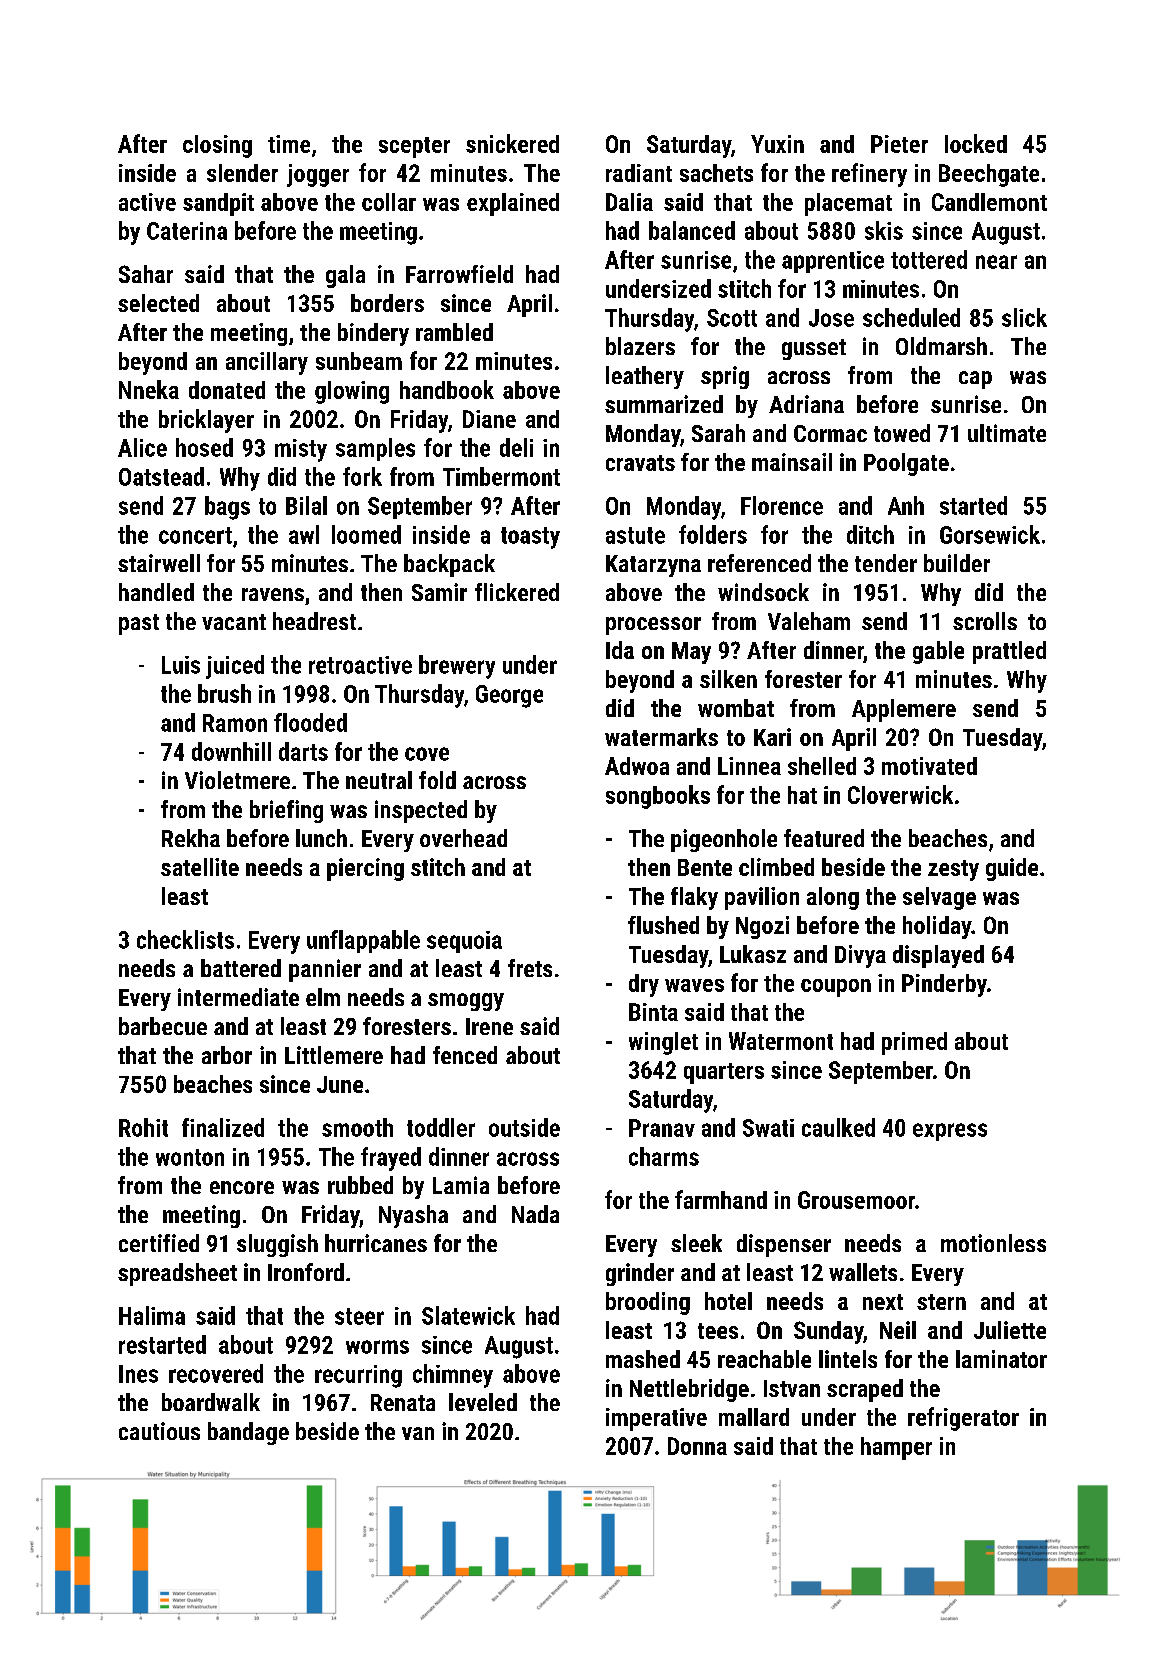 Image resolution: width=1165 pixels, height=1654 pixels. I want to click on grinder, so click(640, 1274).
